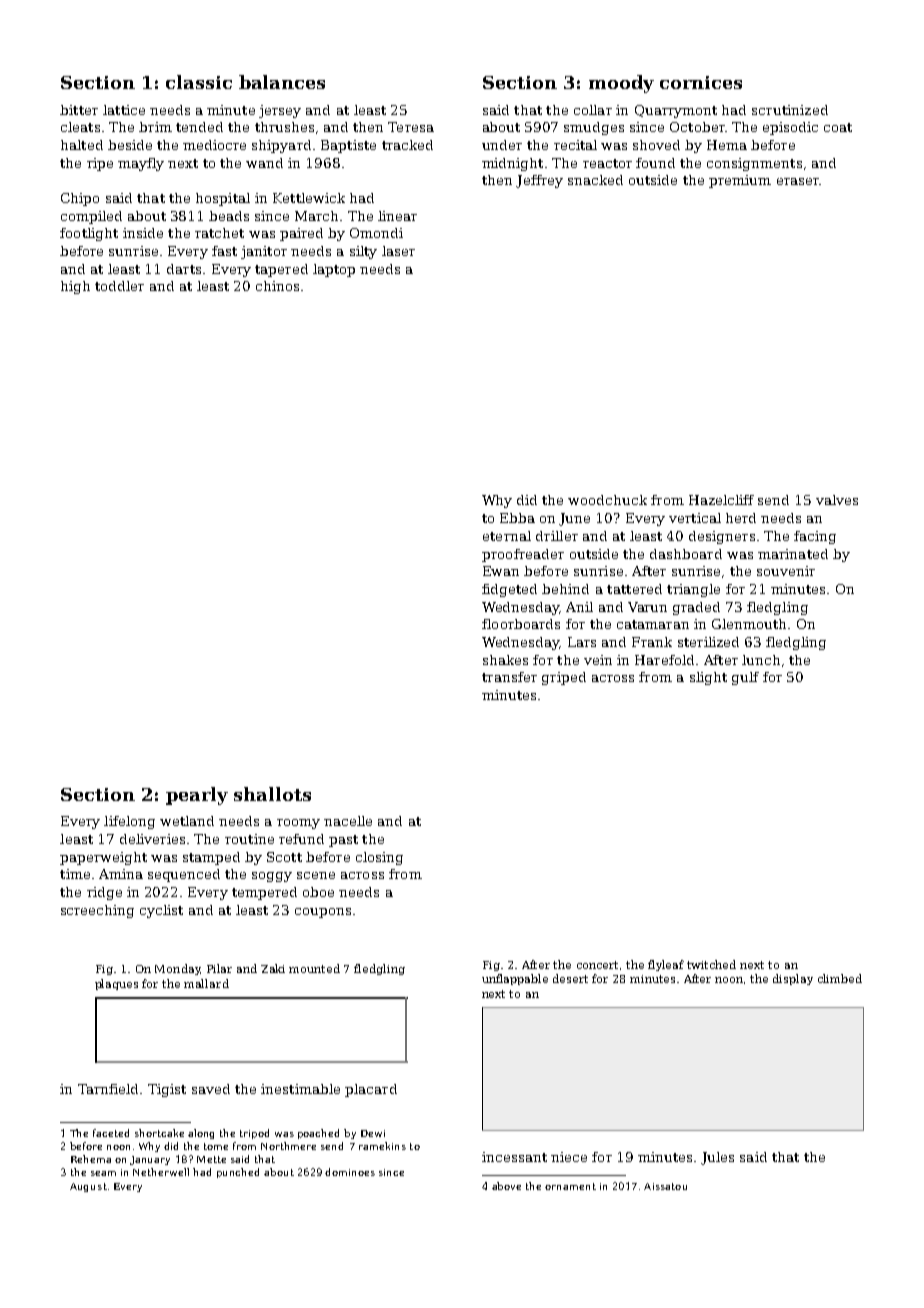 Image resolution: width=924 pixels, height=1308 pixels. I want to click on transfer, so click(509, 677).
